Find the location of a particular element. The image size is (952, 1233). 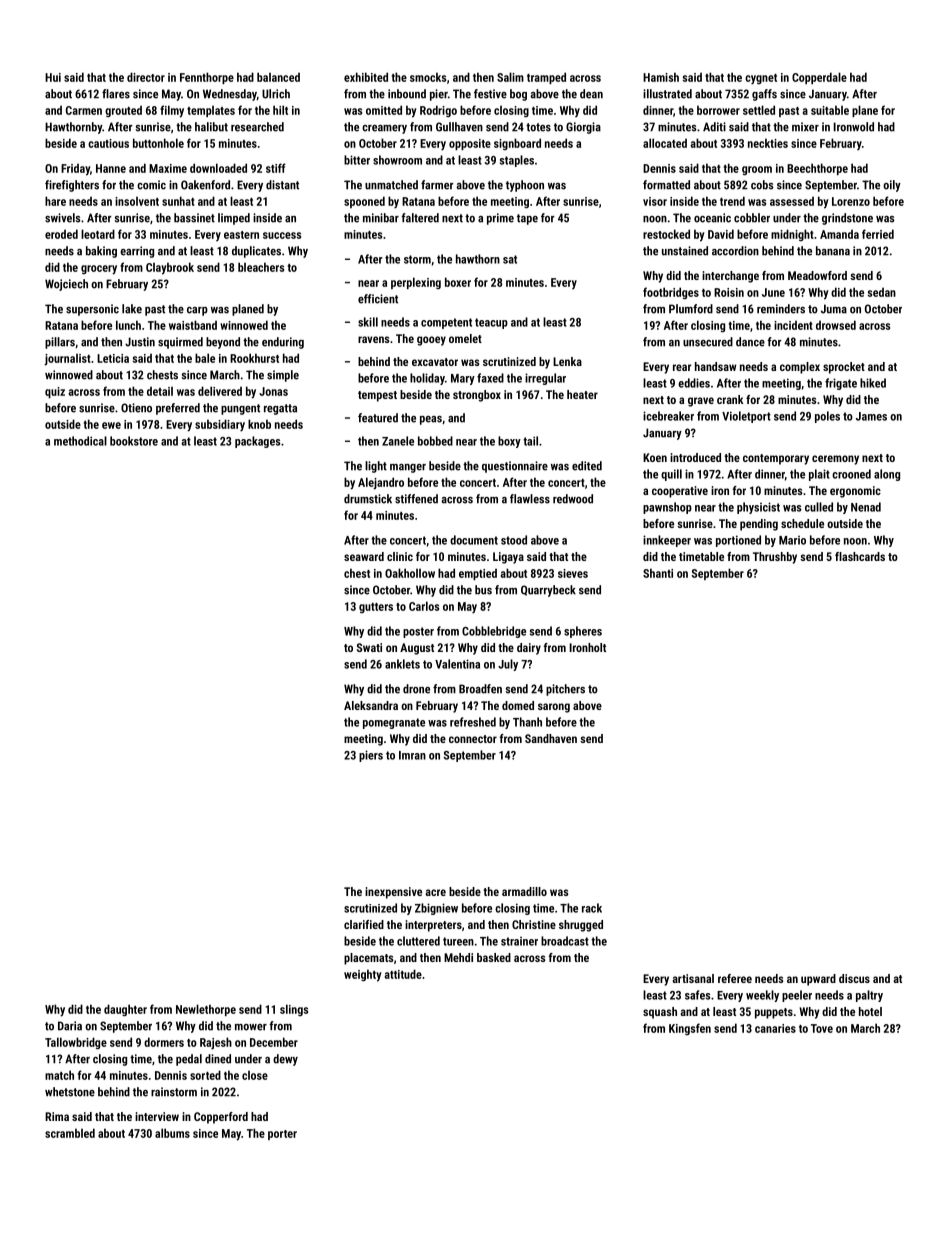

efficient is located at coordinates (378, 299).
